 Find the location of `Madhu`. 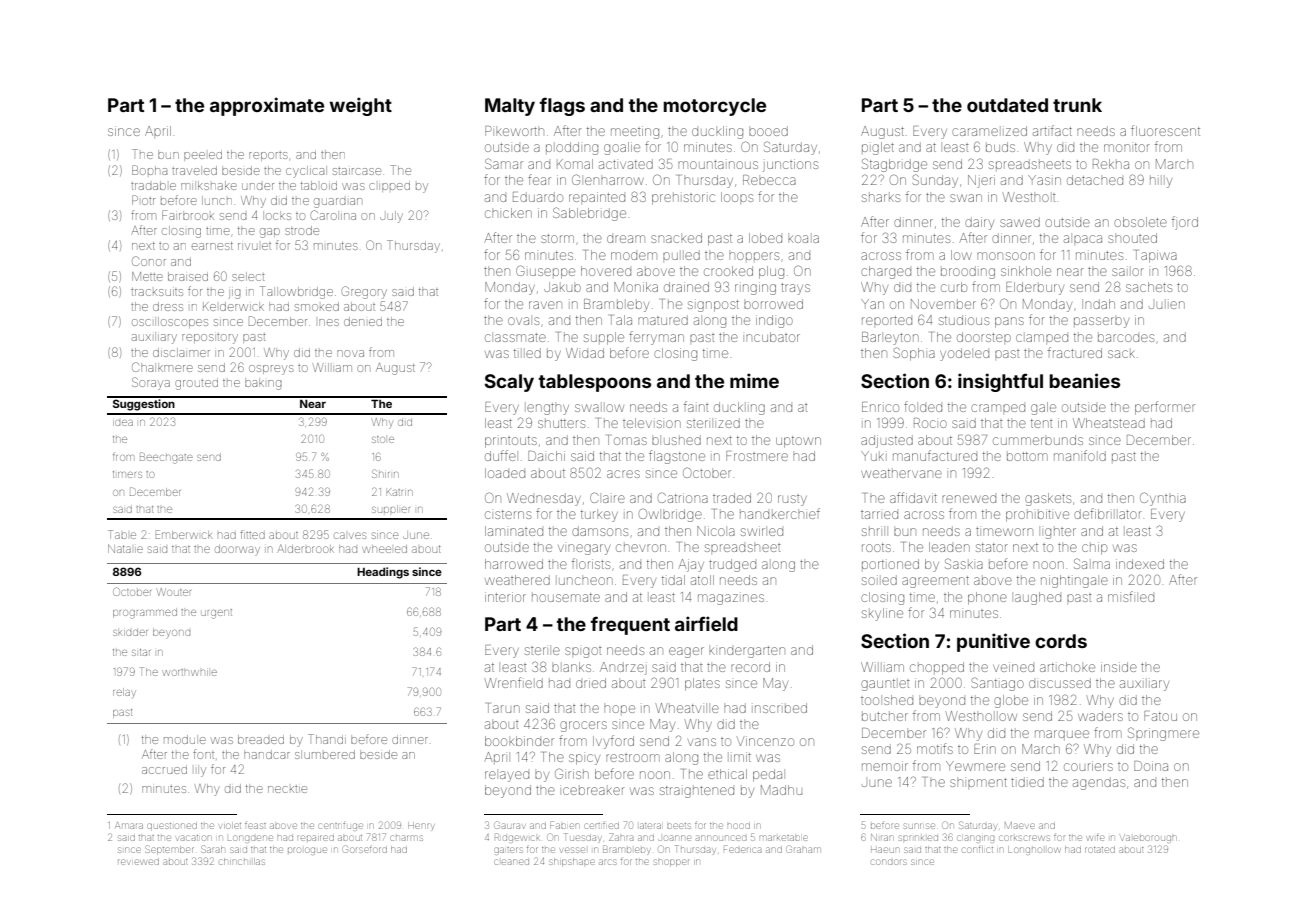

Madhu is located at coordinates (781, 790).
